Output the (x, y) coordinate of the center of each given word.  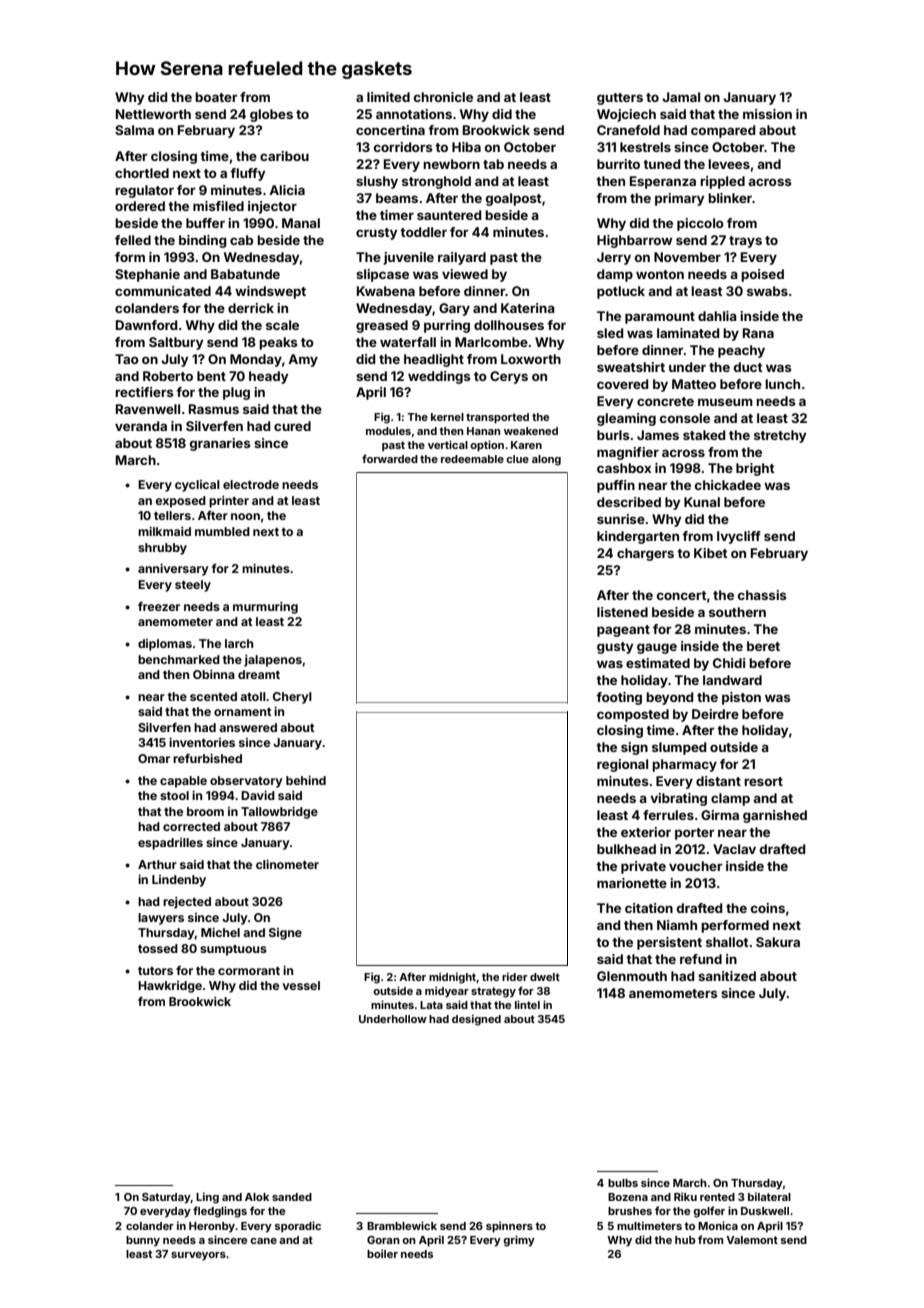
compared (723, 131)
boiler (382, 1253)
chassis (762, 595)
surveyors (198, 1256)
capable (183, 782)
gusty (615, 648)
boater (216, 97)
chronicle (443, 97)
